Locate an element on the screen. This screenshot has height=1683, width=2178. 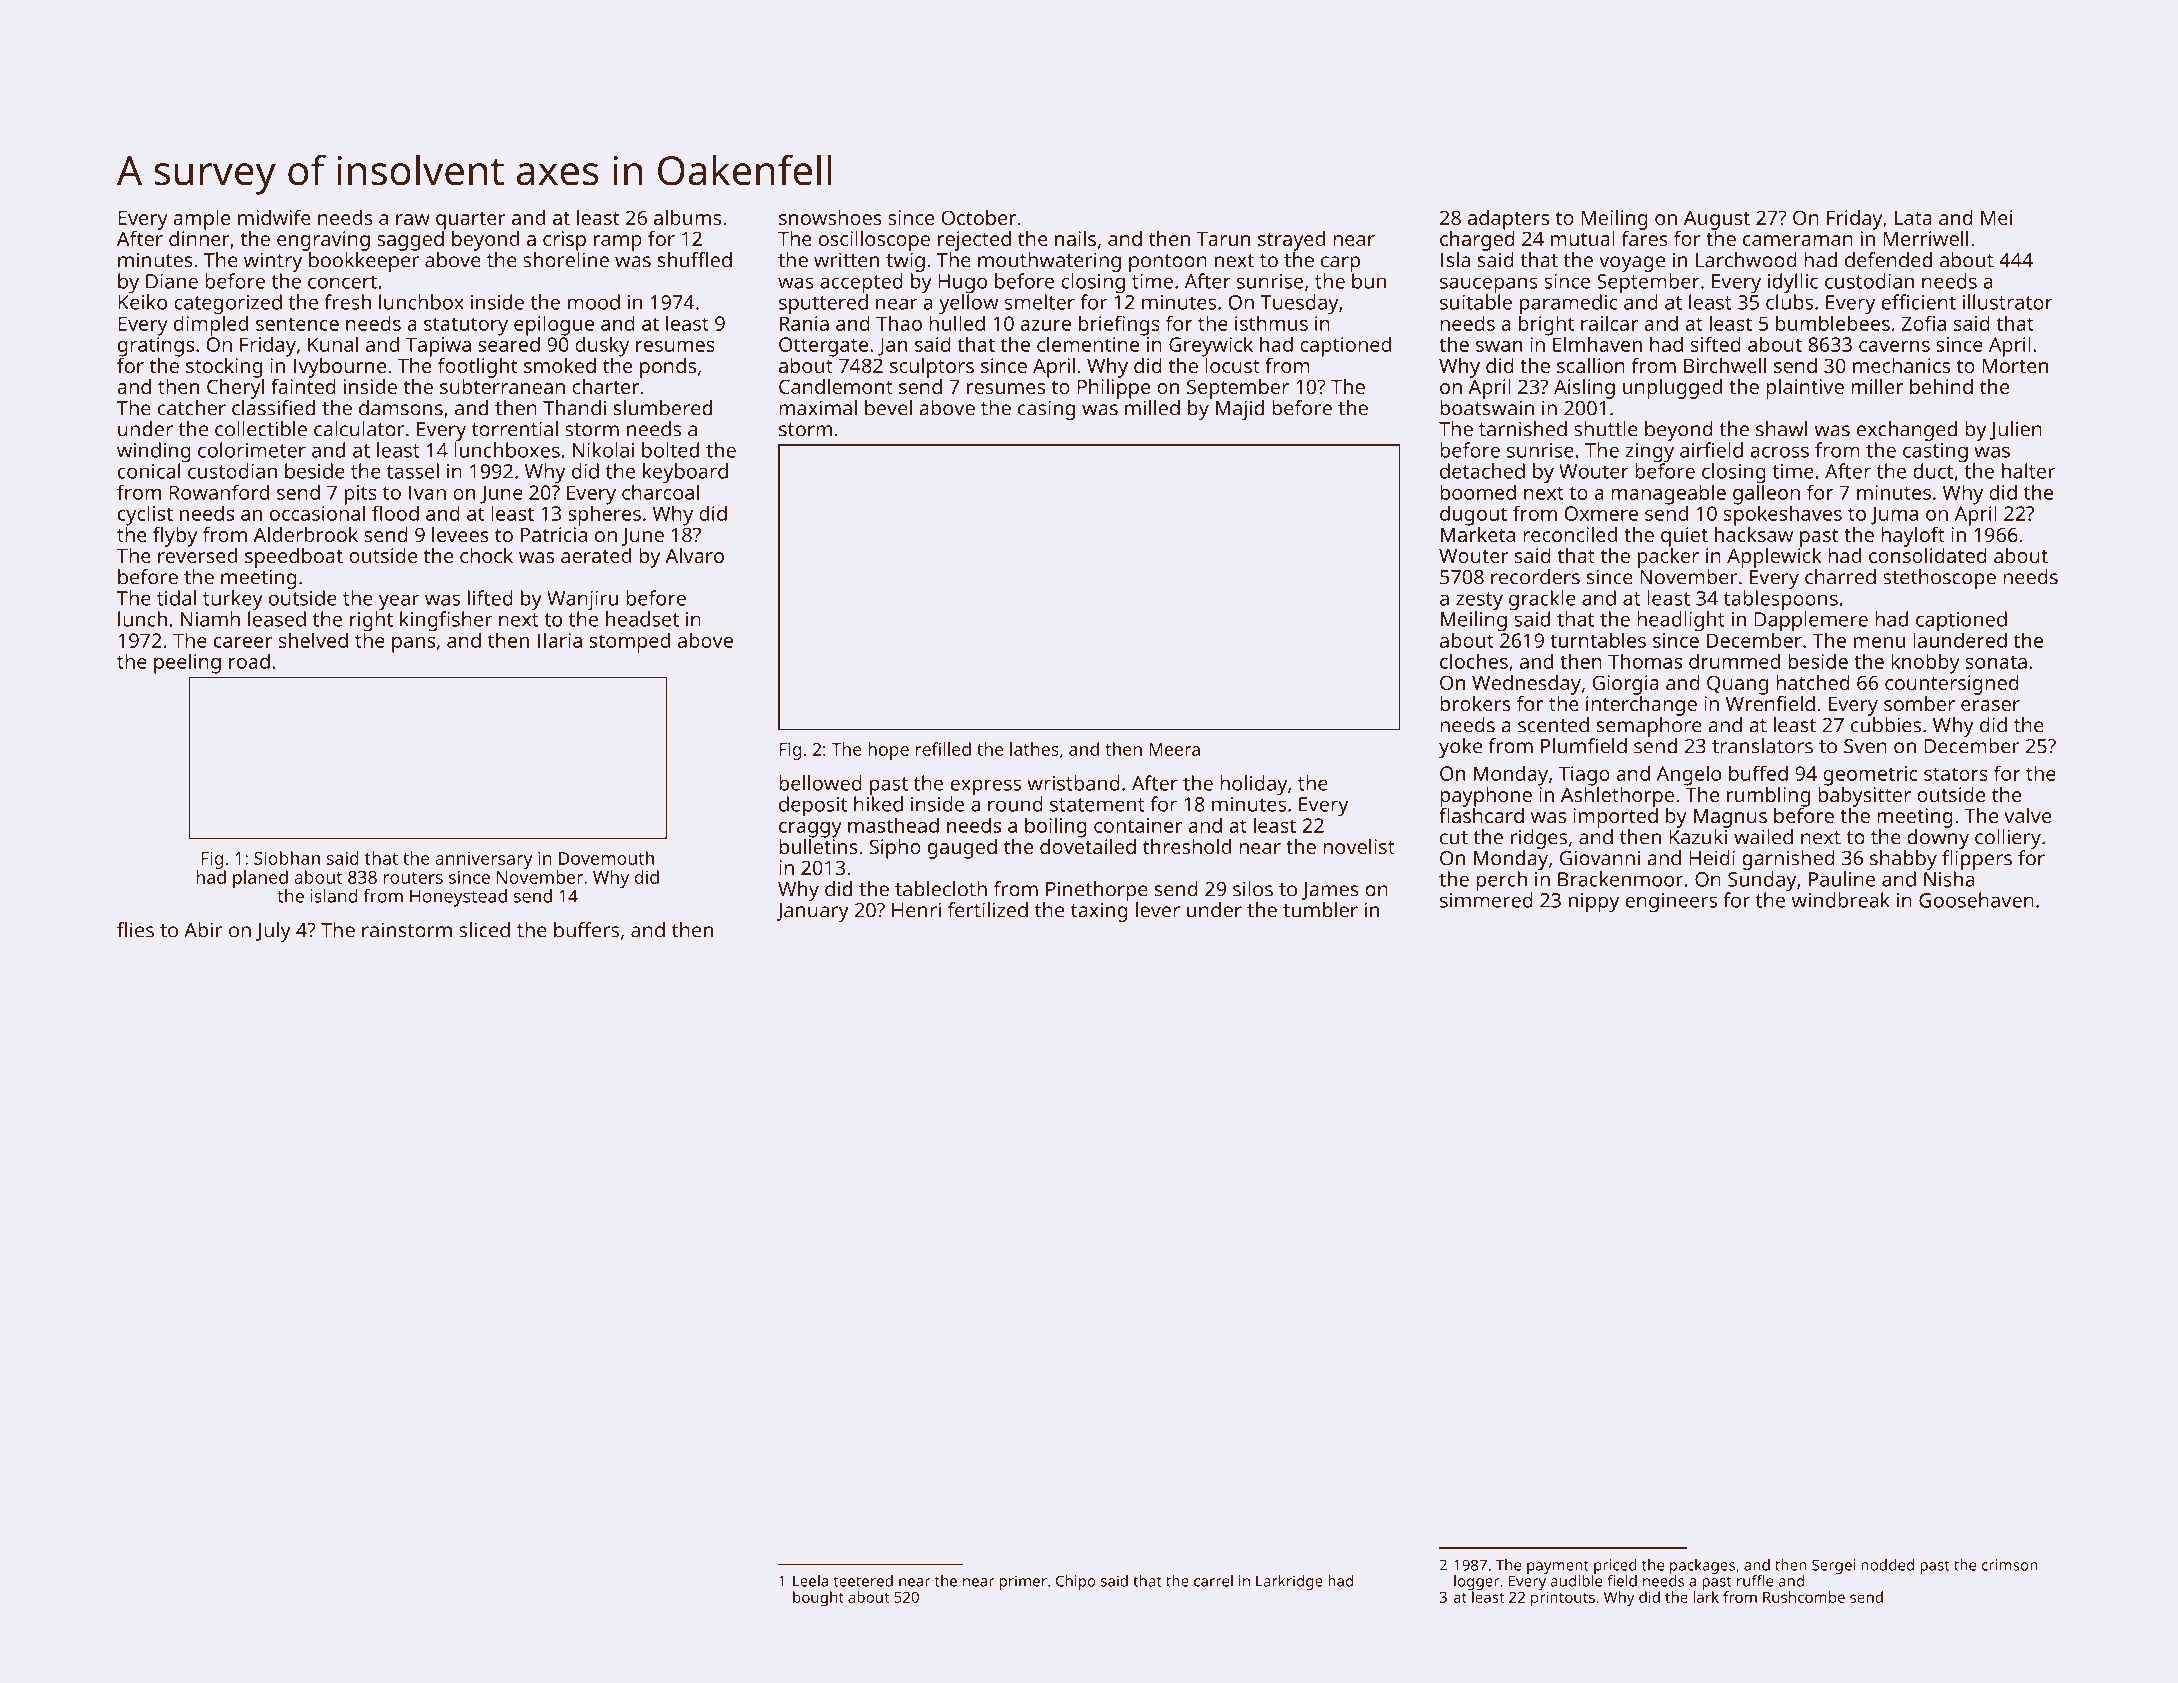
Lata is located at coordinates (1913, 218).
